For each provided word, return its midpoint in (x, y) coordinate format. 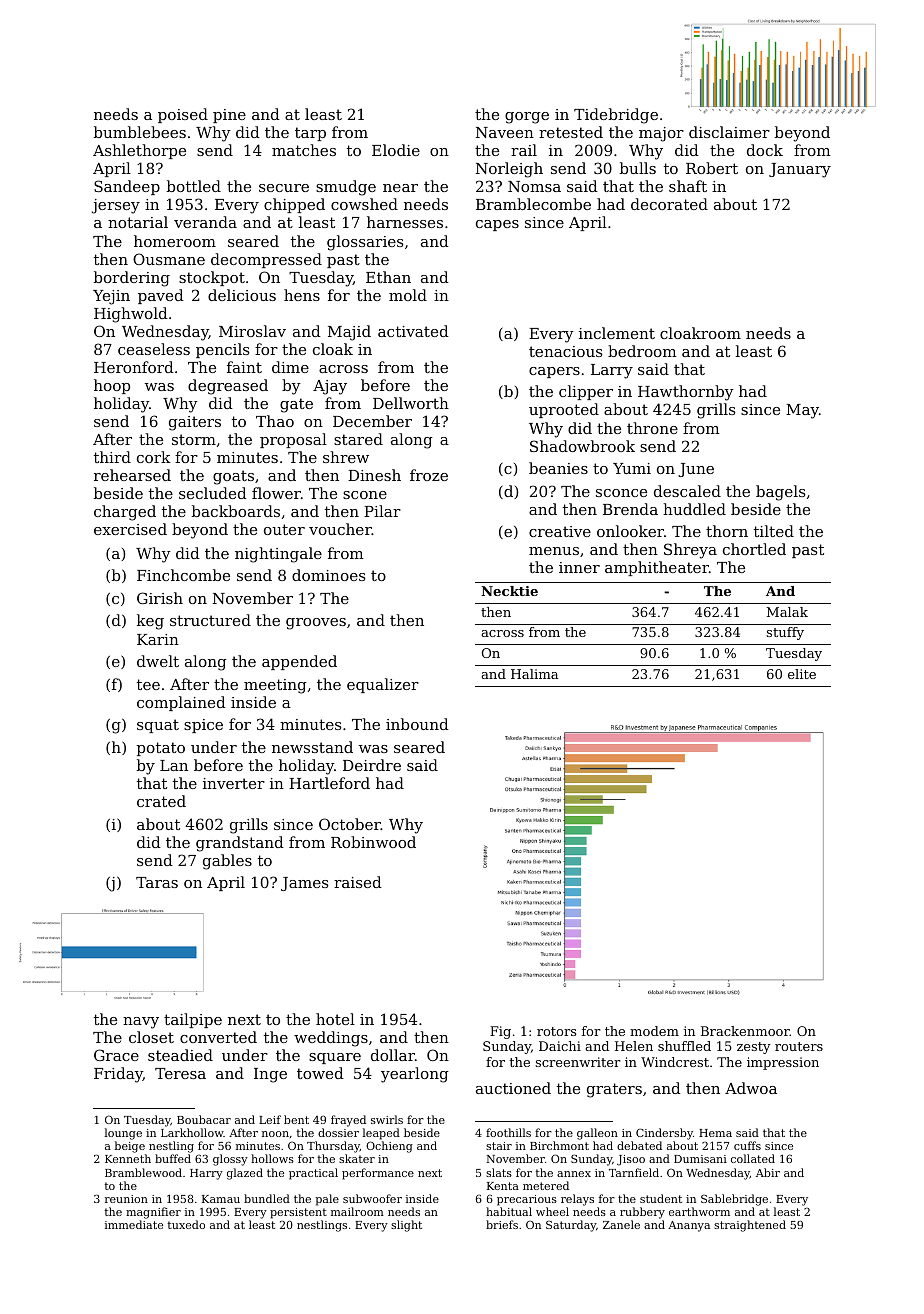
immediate (134, 1224)
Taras (157, 882)
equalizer (383, 685)
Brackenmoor (745, 1031)
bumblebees (140, 132)
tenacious (565, 351)
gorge (527, 118)
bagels (780, 493)
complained (181, 703)
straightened (750, 1226)
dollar (393, 1055)
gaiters (195, 423)
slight (406, 1226)
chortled (754, 549)
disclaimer (729, 132)
